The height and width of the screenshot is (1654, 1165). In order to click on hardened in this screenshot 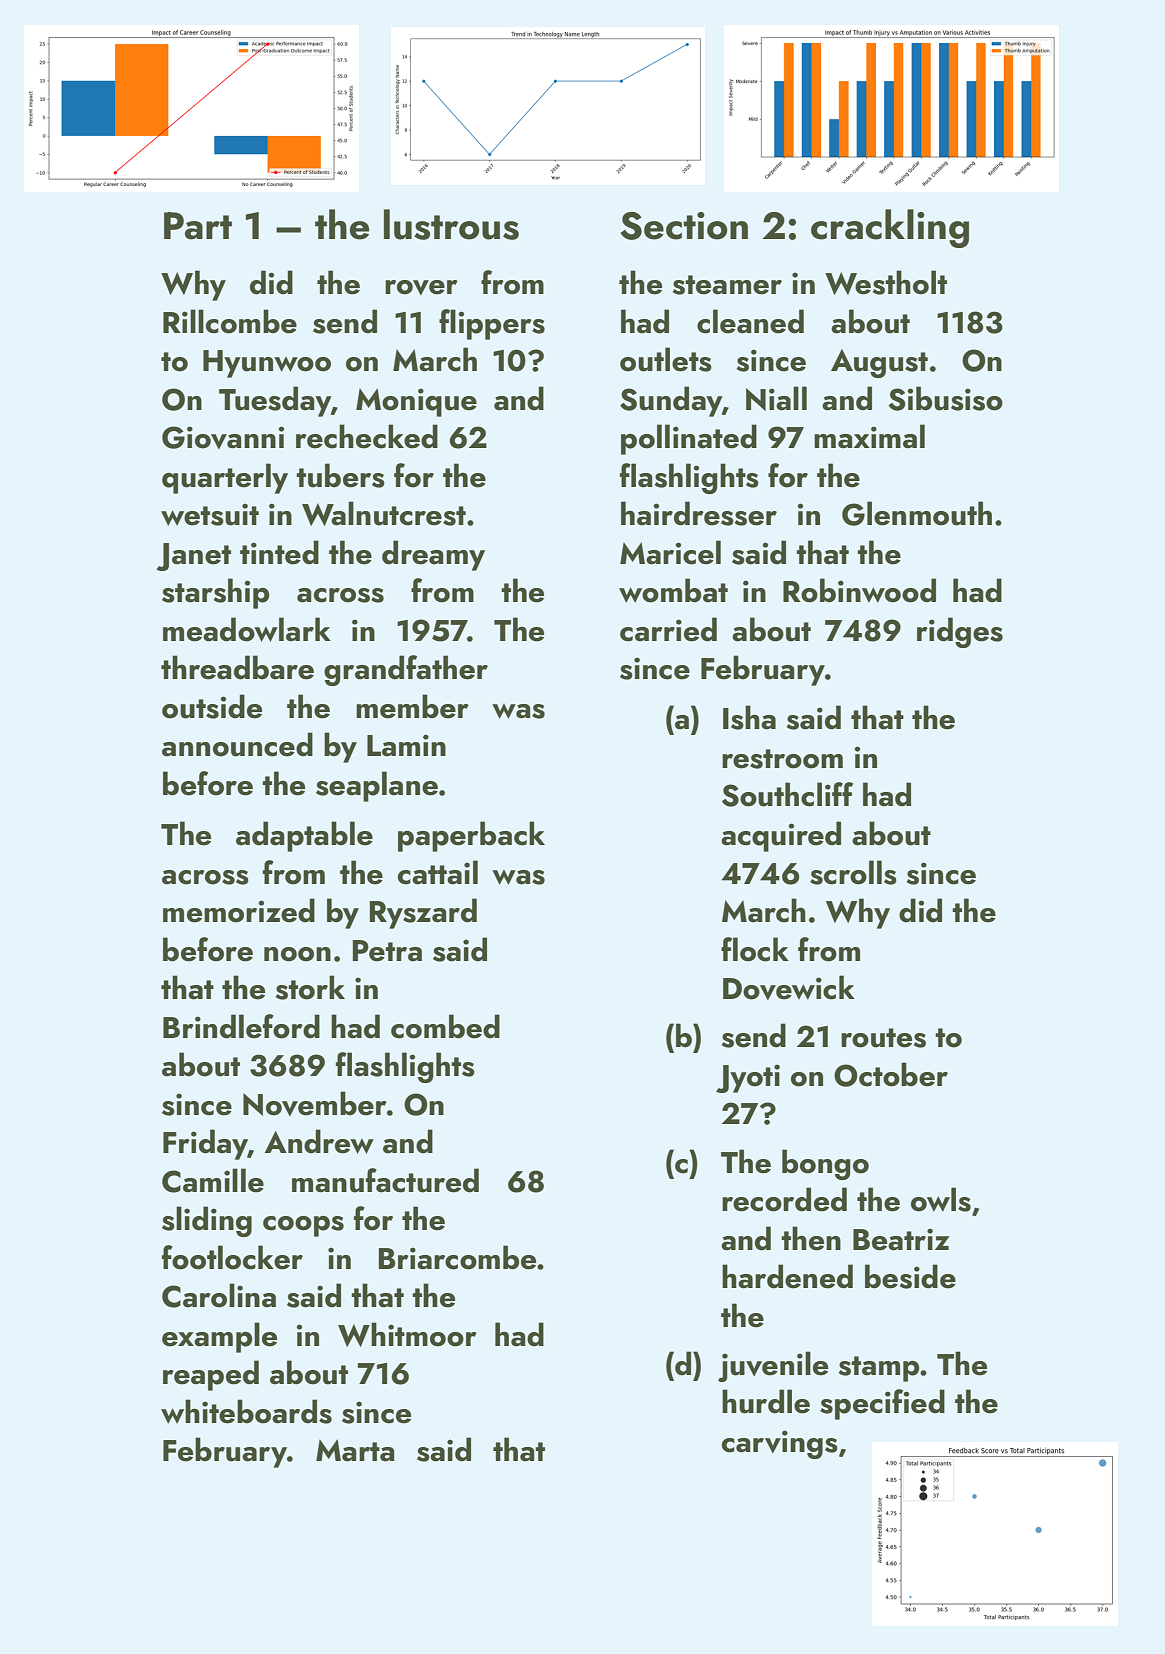, I will do `click(787, 1276)`.
